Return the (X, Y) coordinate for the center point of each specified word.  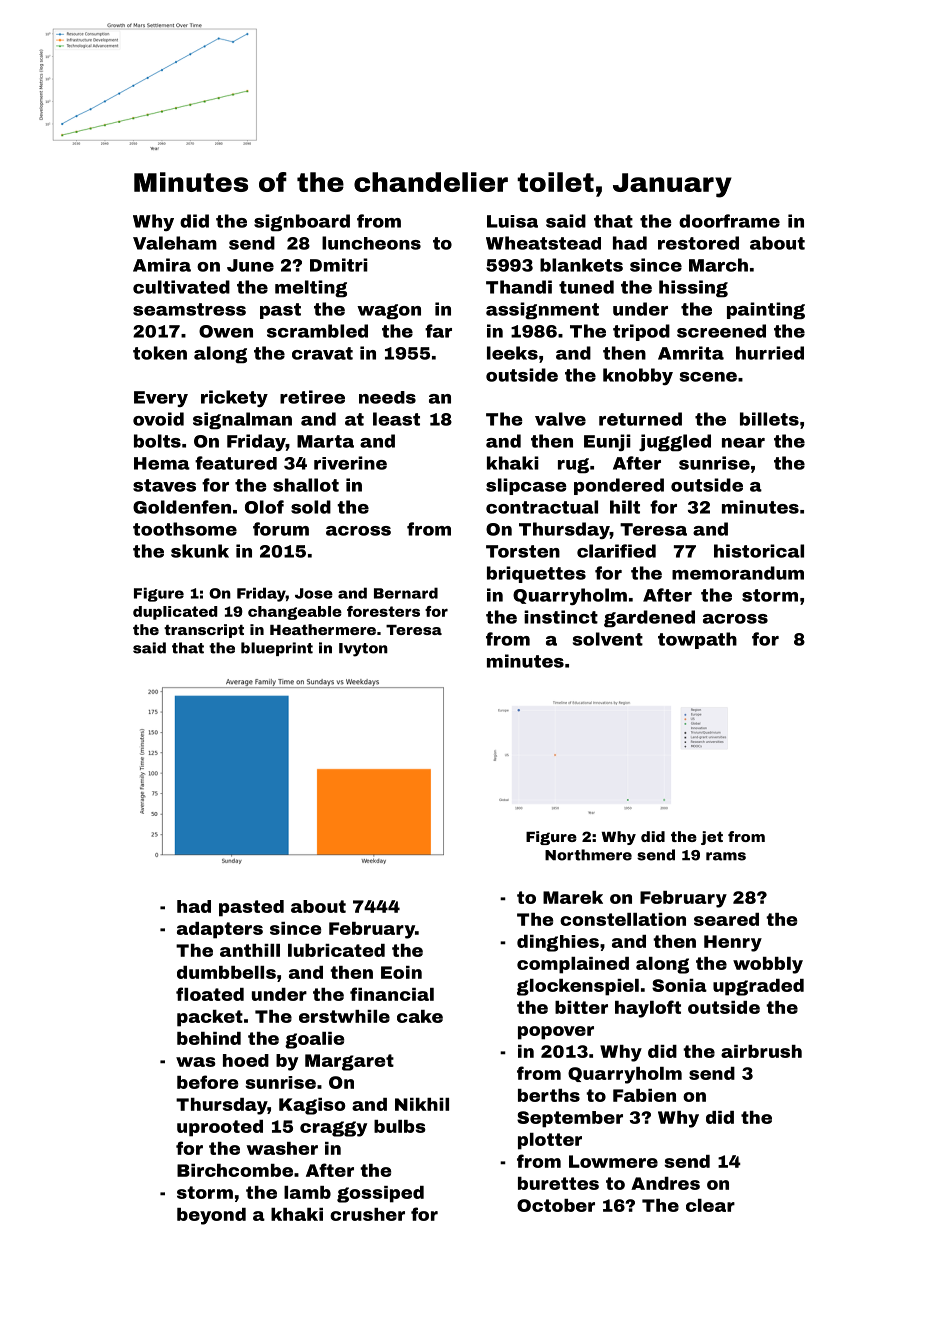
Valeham (175, 243)
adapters (220, 930)
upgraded (758, 987)
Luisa (512, 221)
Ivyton (363, 650)
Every (161, 399)
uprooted (220, 1128)
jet (712, 838)
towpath (697, 640)
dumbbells (226, 972)
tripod (641, 332)
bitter (581, 1007)
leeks (512, 353)
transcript (204, 631)
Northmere (588, 855)
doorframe (729, 221)
